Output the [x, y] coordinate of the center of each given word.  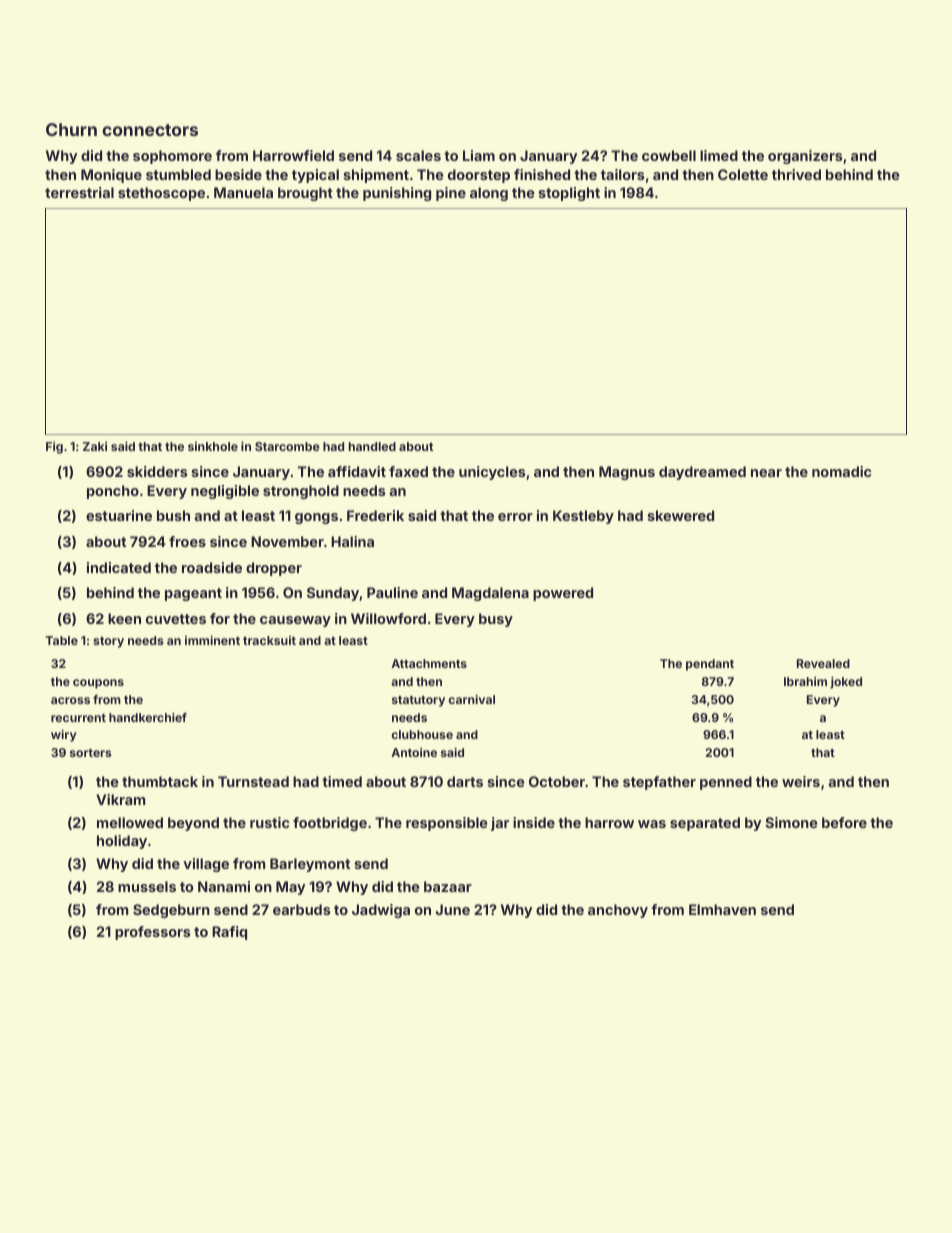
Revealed [823, 663]
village [206, 865]
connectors [150, 130]
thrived [796, 174]
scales [418, 155]
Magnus [627, 473]
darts [465, 781]
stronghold [301, 492]
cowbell [669, 155]
